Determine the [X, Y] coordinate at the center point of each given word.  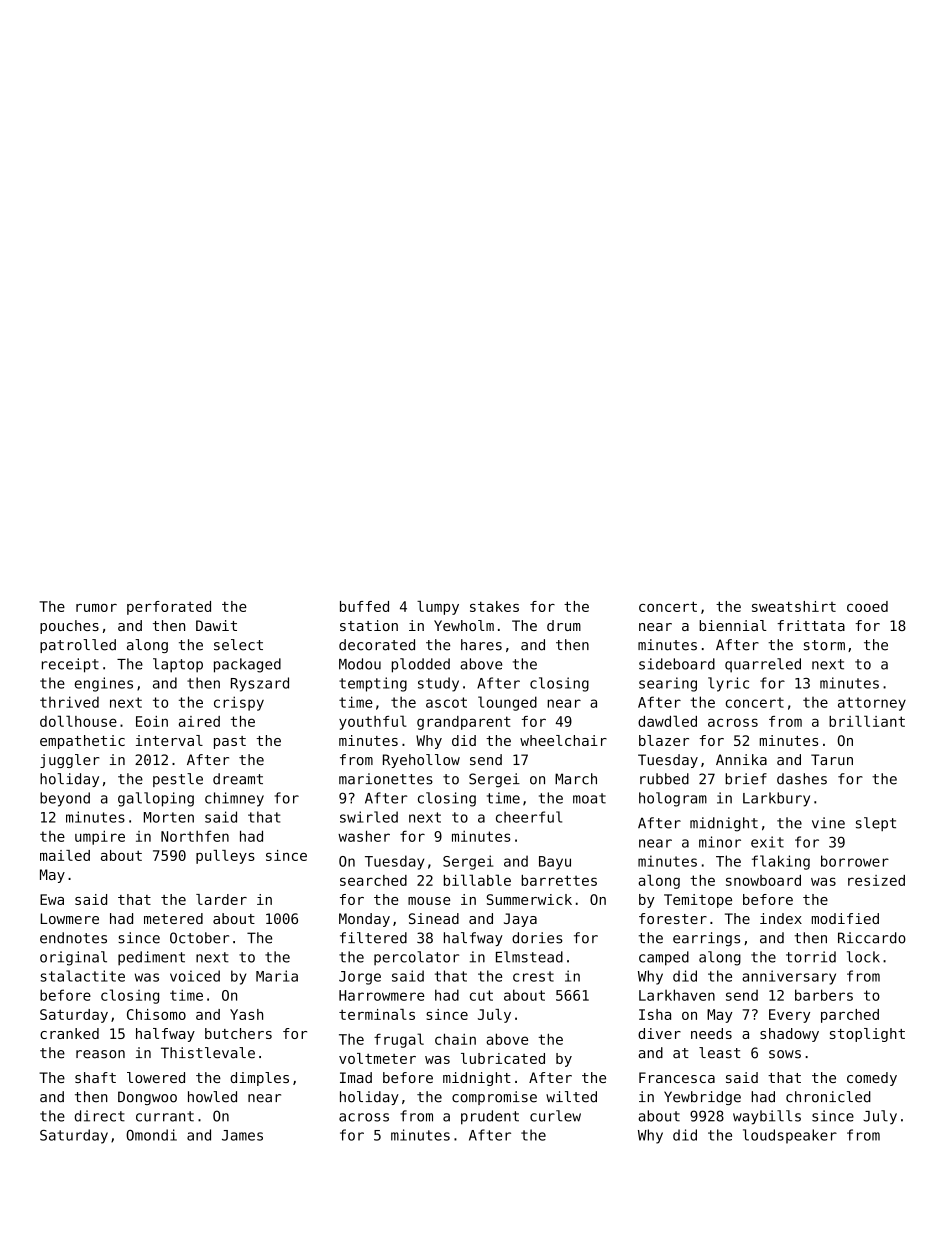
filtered [373, 938]
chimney [234, 799]
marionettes [386, 779]
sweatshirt [794, 606]
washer [364, 836]
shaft [95, 1077]
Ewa [52, 899]
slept [876, 824]
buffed [364, 606]
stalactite [82, 976]
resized [876, 880]
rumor [96, 608]
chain [455, 1039]
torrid [811, 957]
